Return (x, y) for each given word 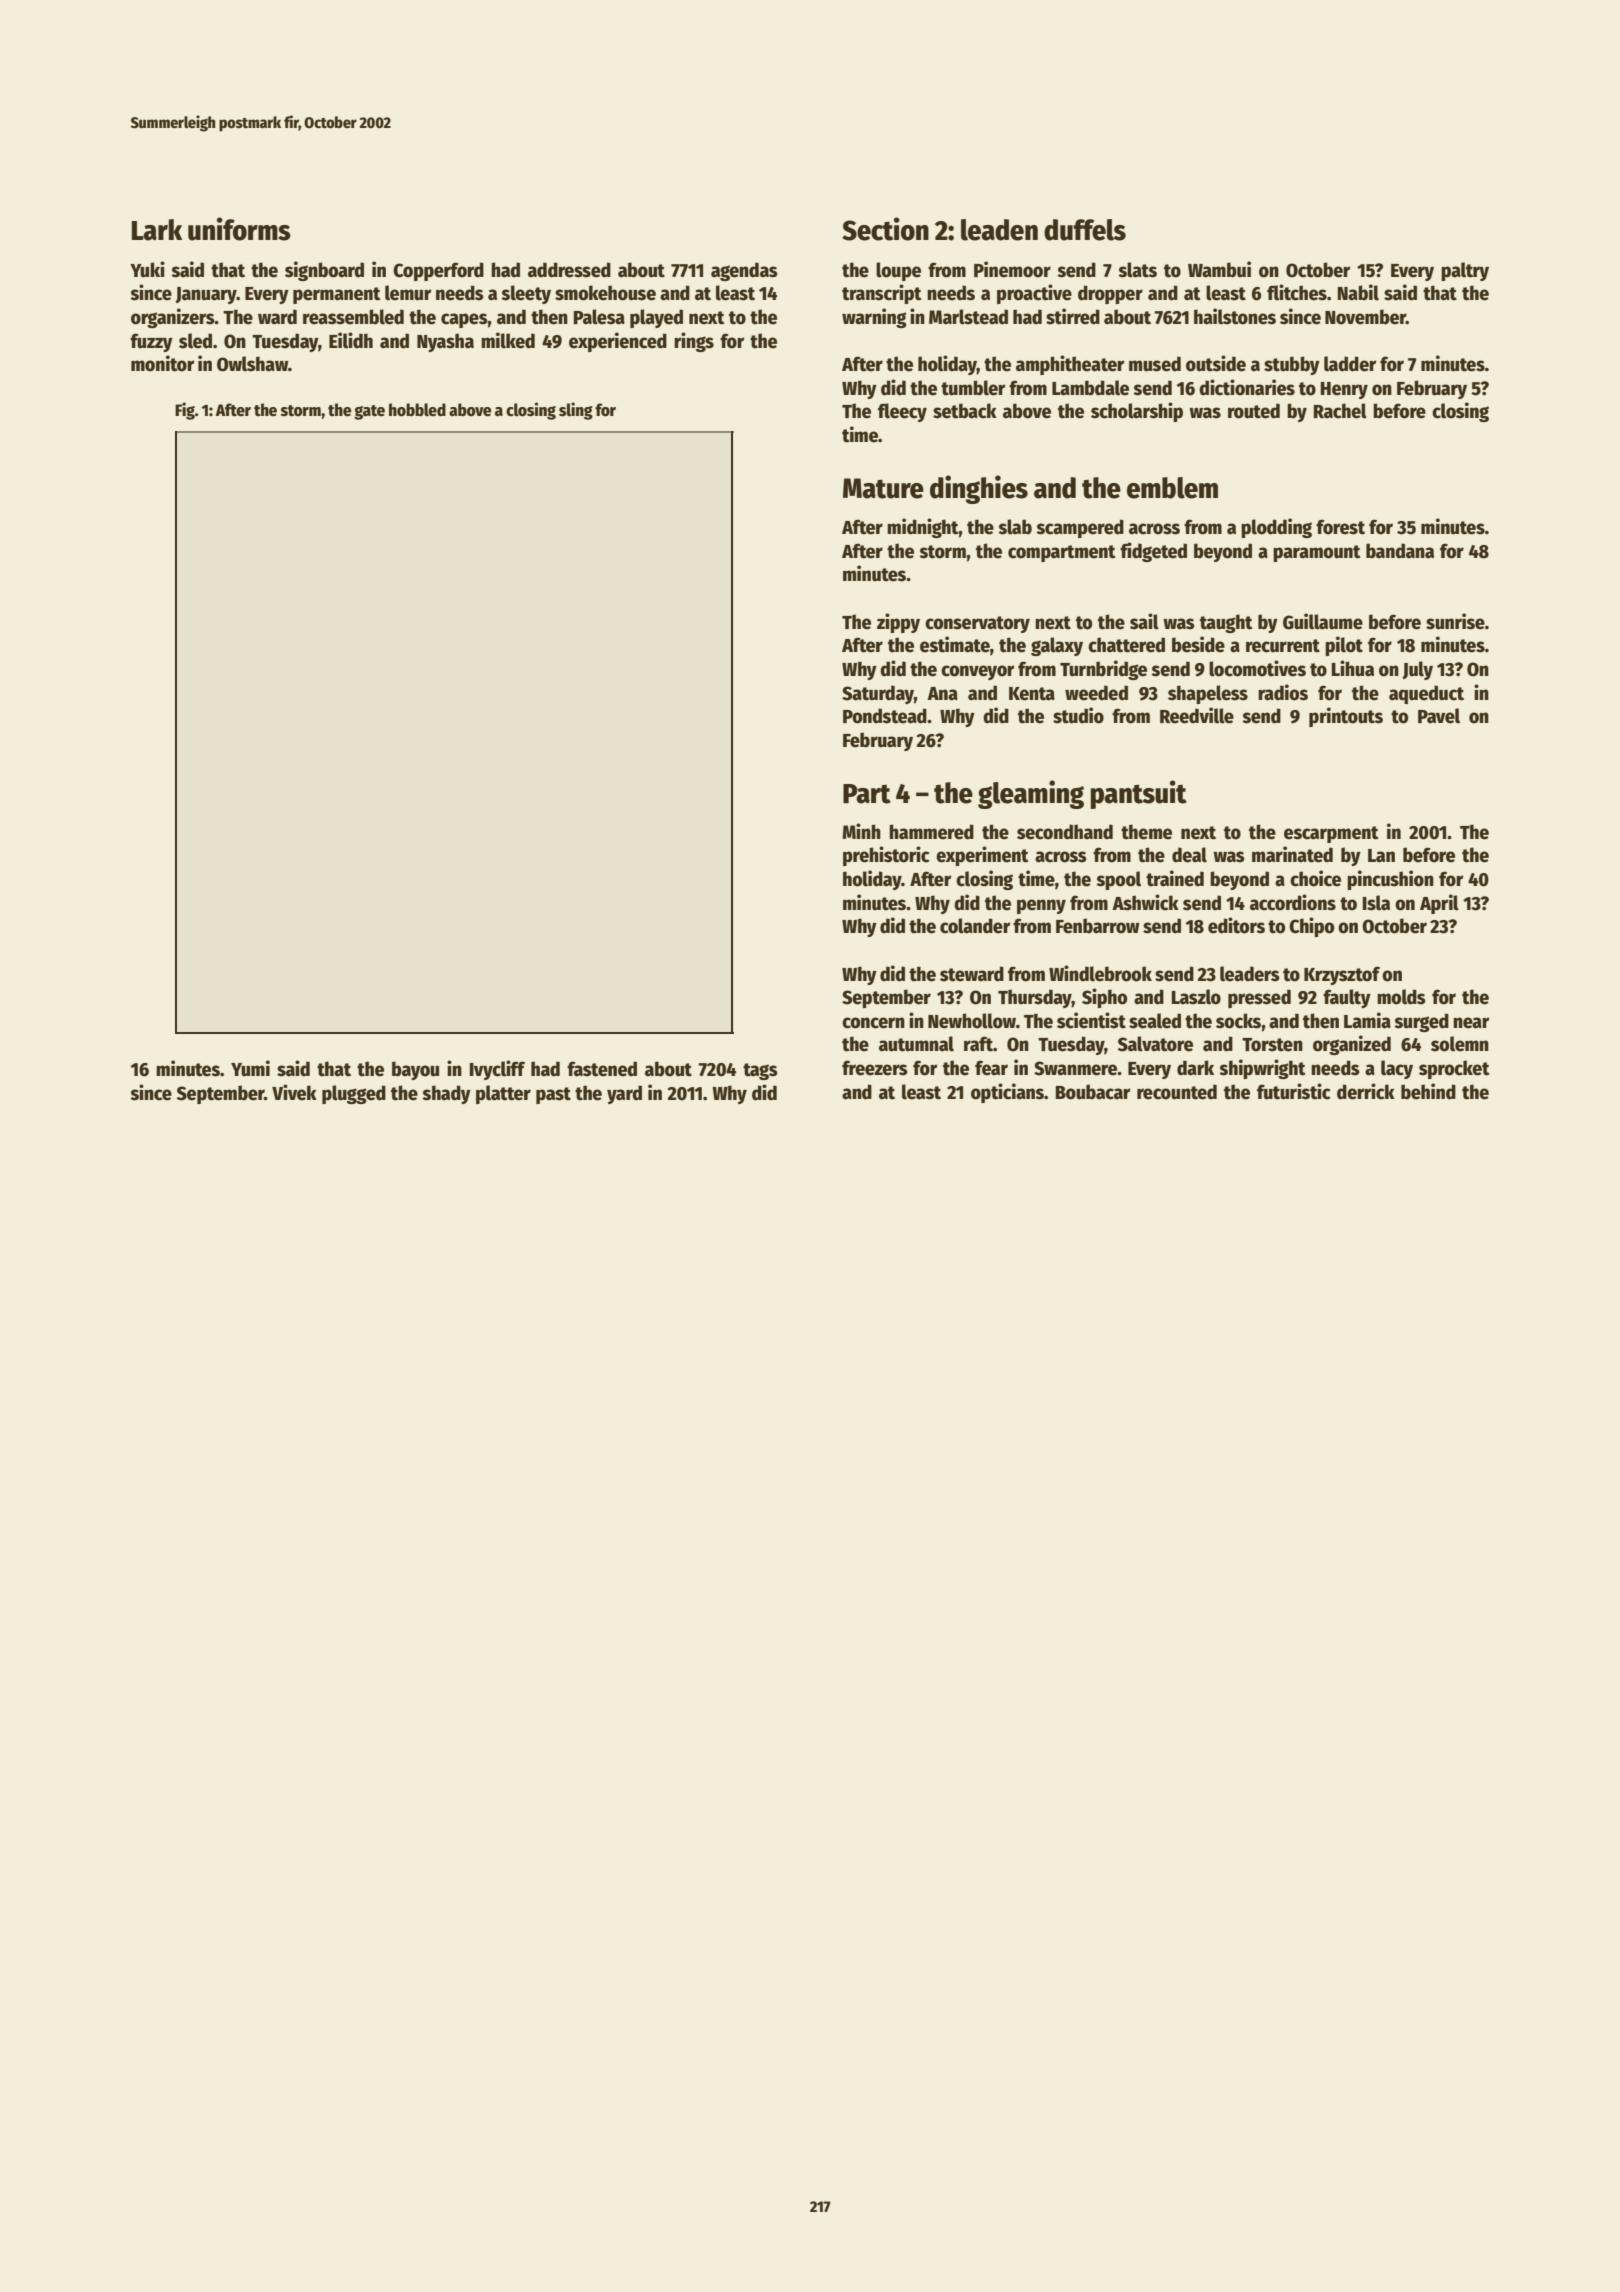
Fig (185, 411)
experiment (982, 856)
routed (1254, 411)
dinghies (979, 489)
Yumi (250, 1068)
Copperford (438, 271)
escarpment (1331, 834)
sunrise (1455, 621)
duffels (1085, 230)
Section (885, 229)
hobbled (417, 410)
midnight (923, 528)
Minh (861, 831)
